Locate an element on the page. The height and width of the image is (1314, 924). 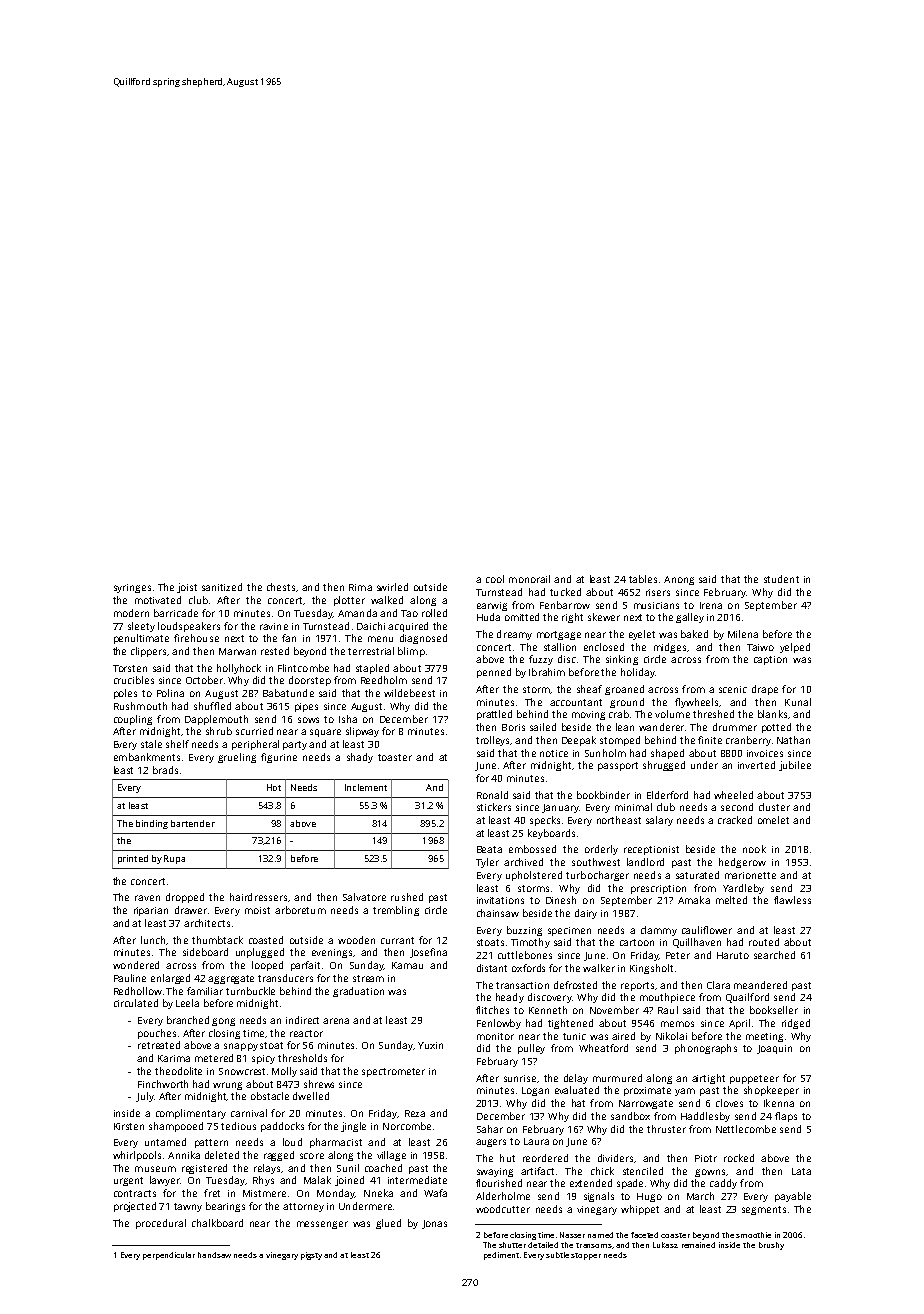
perpendicular is located at coordinates (169, 1256).
